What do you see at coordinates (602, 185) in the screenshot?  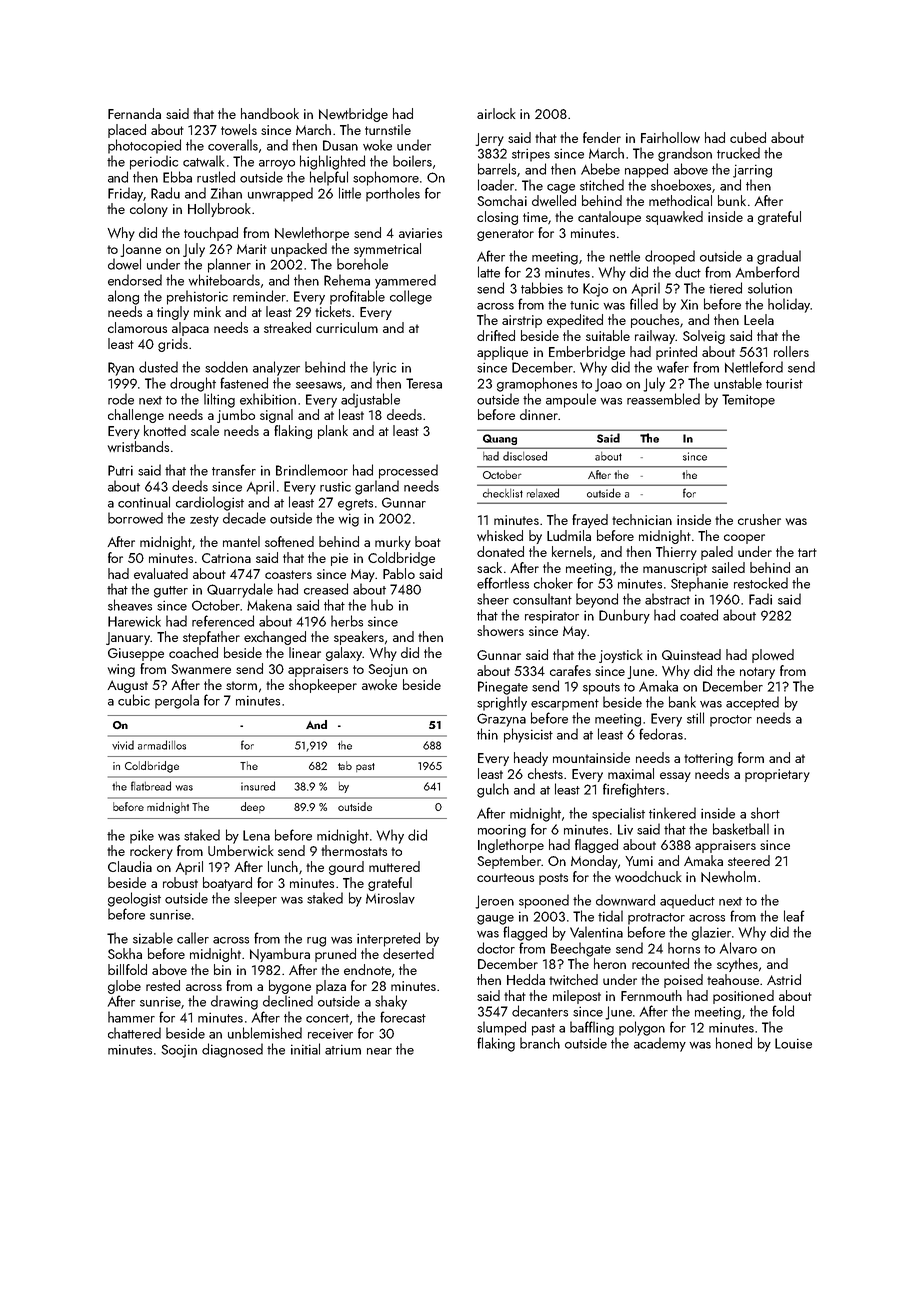 I see `stitched` at bounding box center [602, 185].
